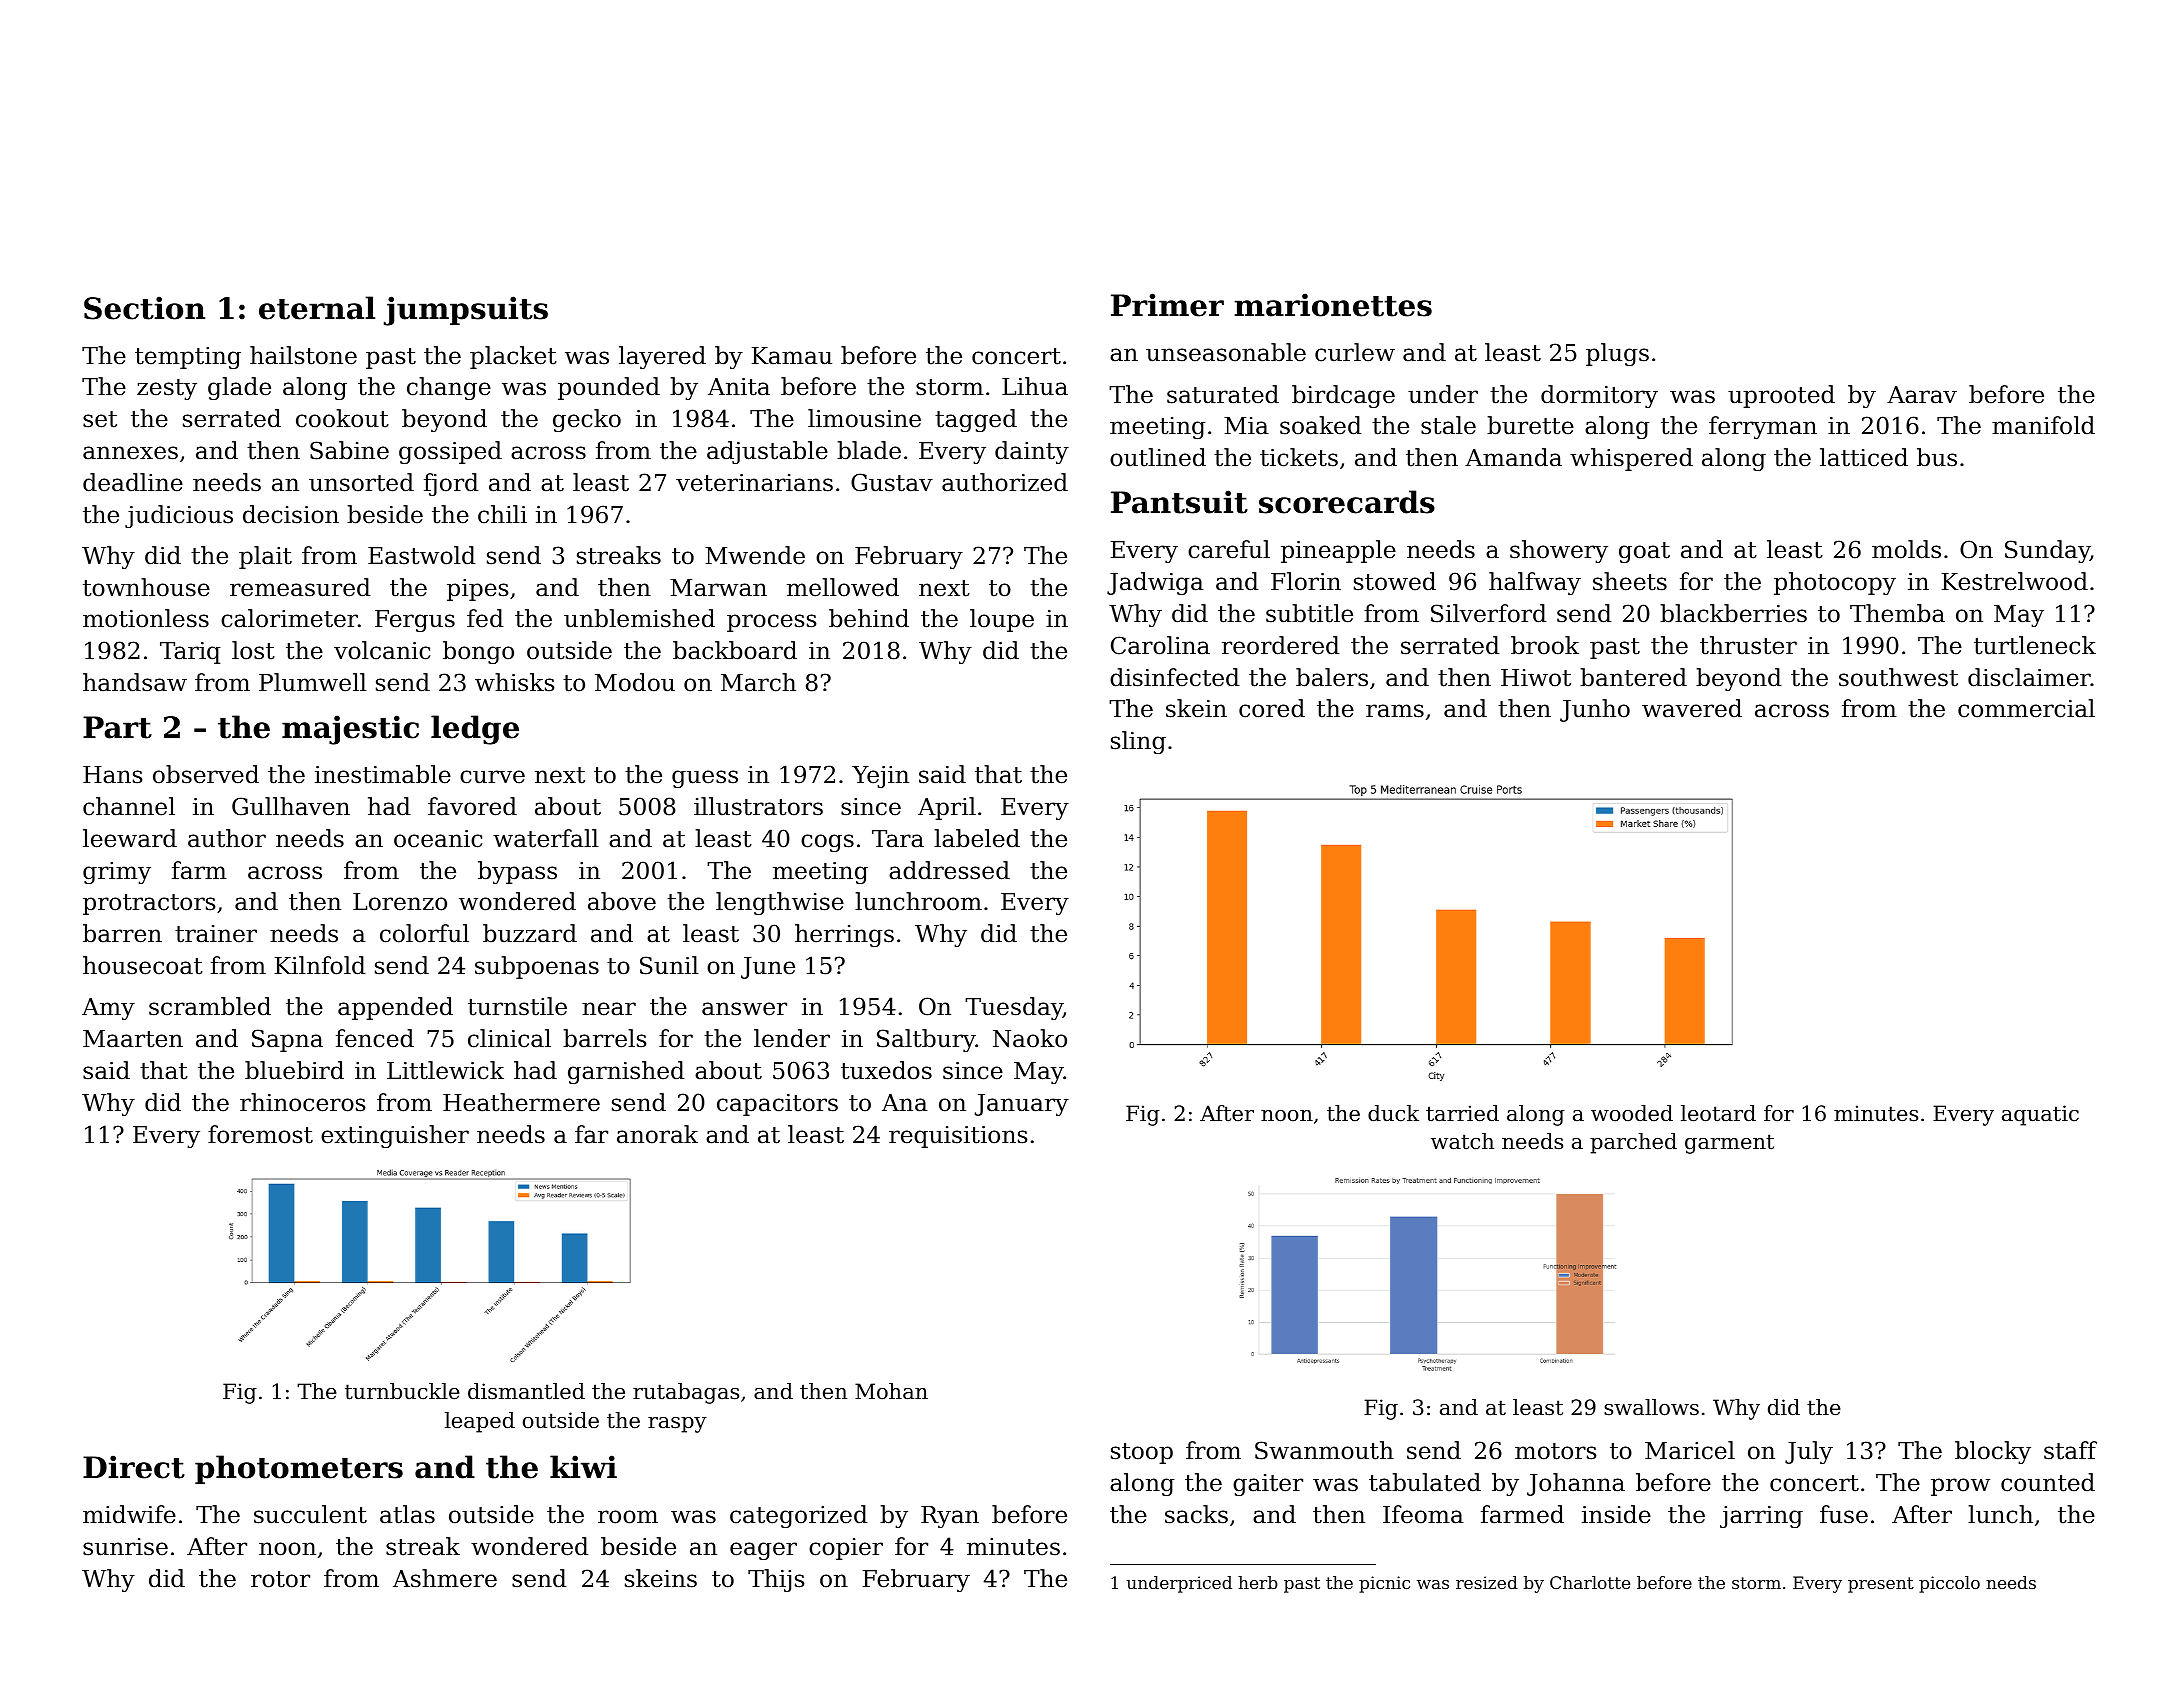  I want to click on loupe, so click(1002, 620).
